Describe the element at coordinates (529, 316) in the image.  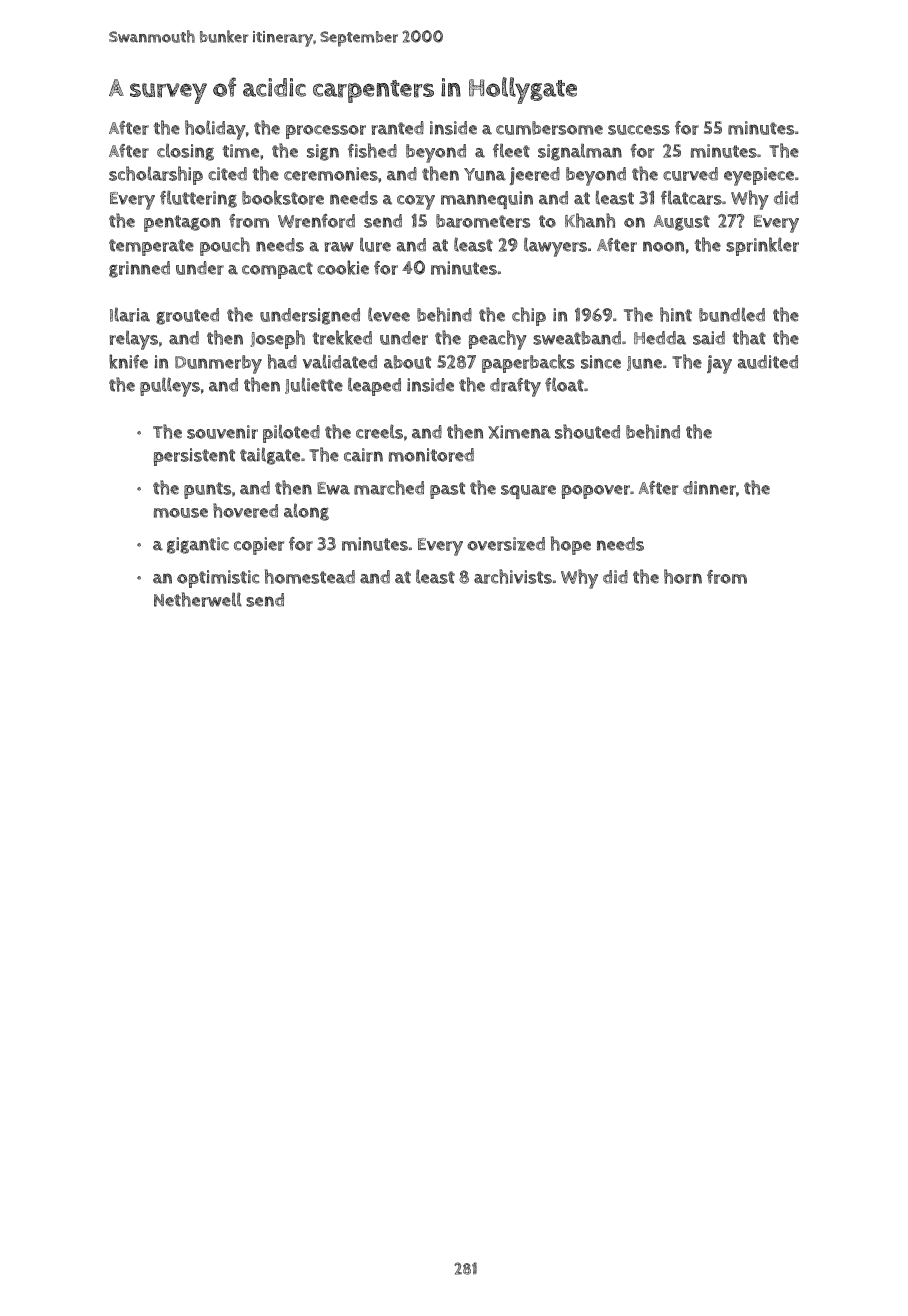
I see `chip` at that location.
